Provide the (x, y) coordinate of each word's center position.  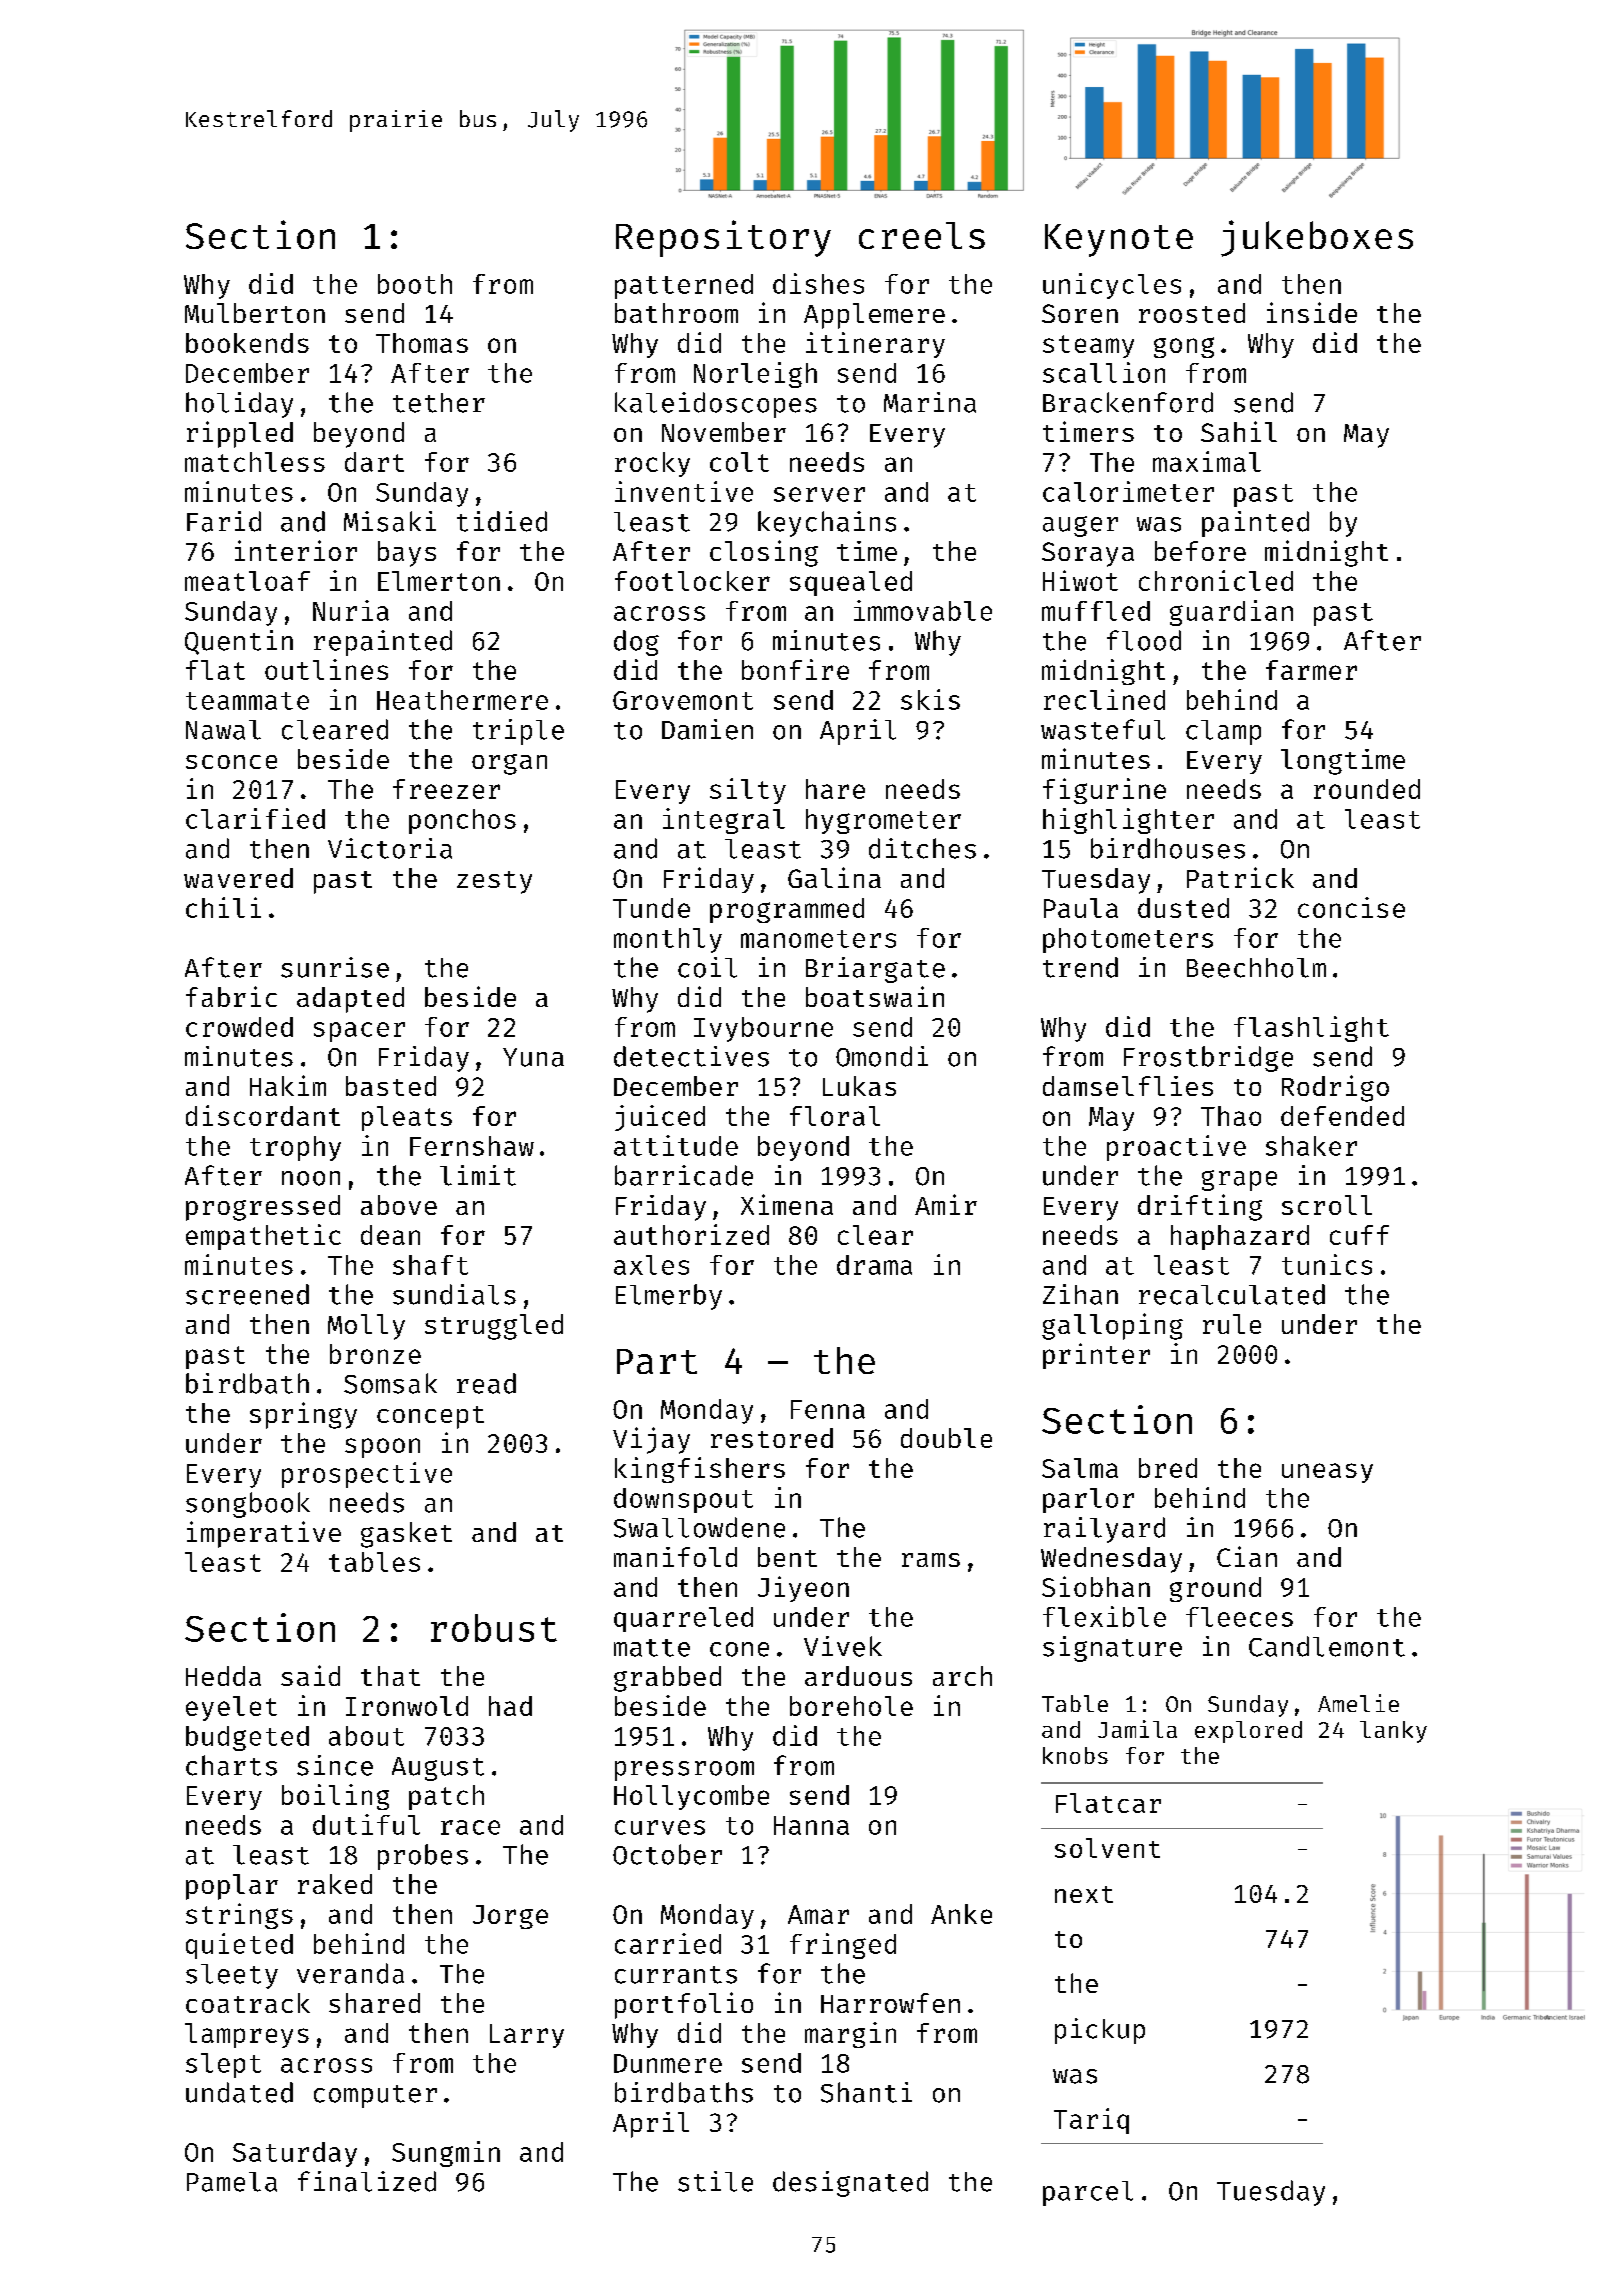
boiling (335, 1797)
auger (1080, 526)
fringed (843, 1946)
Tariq (1091, 2121)
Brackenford (1128, 402)
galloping (1112, 1326)
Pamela (232, 2182)
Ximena (787, 1204)
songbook (248, 1505)
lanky (1393, 1732)
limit (478, 1175)
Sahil (1239, 431)
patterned (684, 286)
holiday (239, 405)
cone (739, 1649)
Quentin (239, 642)
